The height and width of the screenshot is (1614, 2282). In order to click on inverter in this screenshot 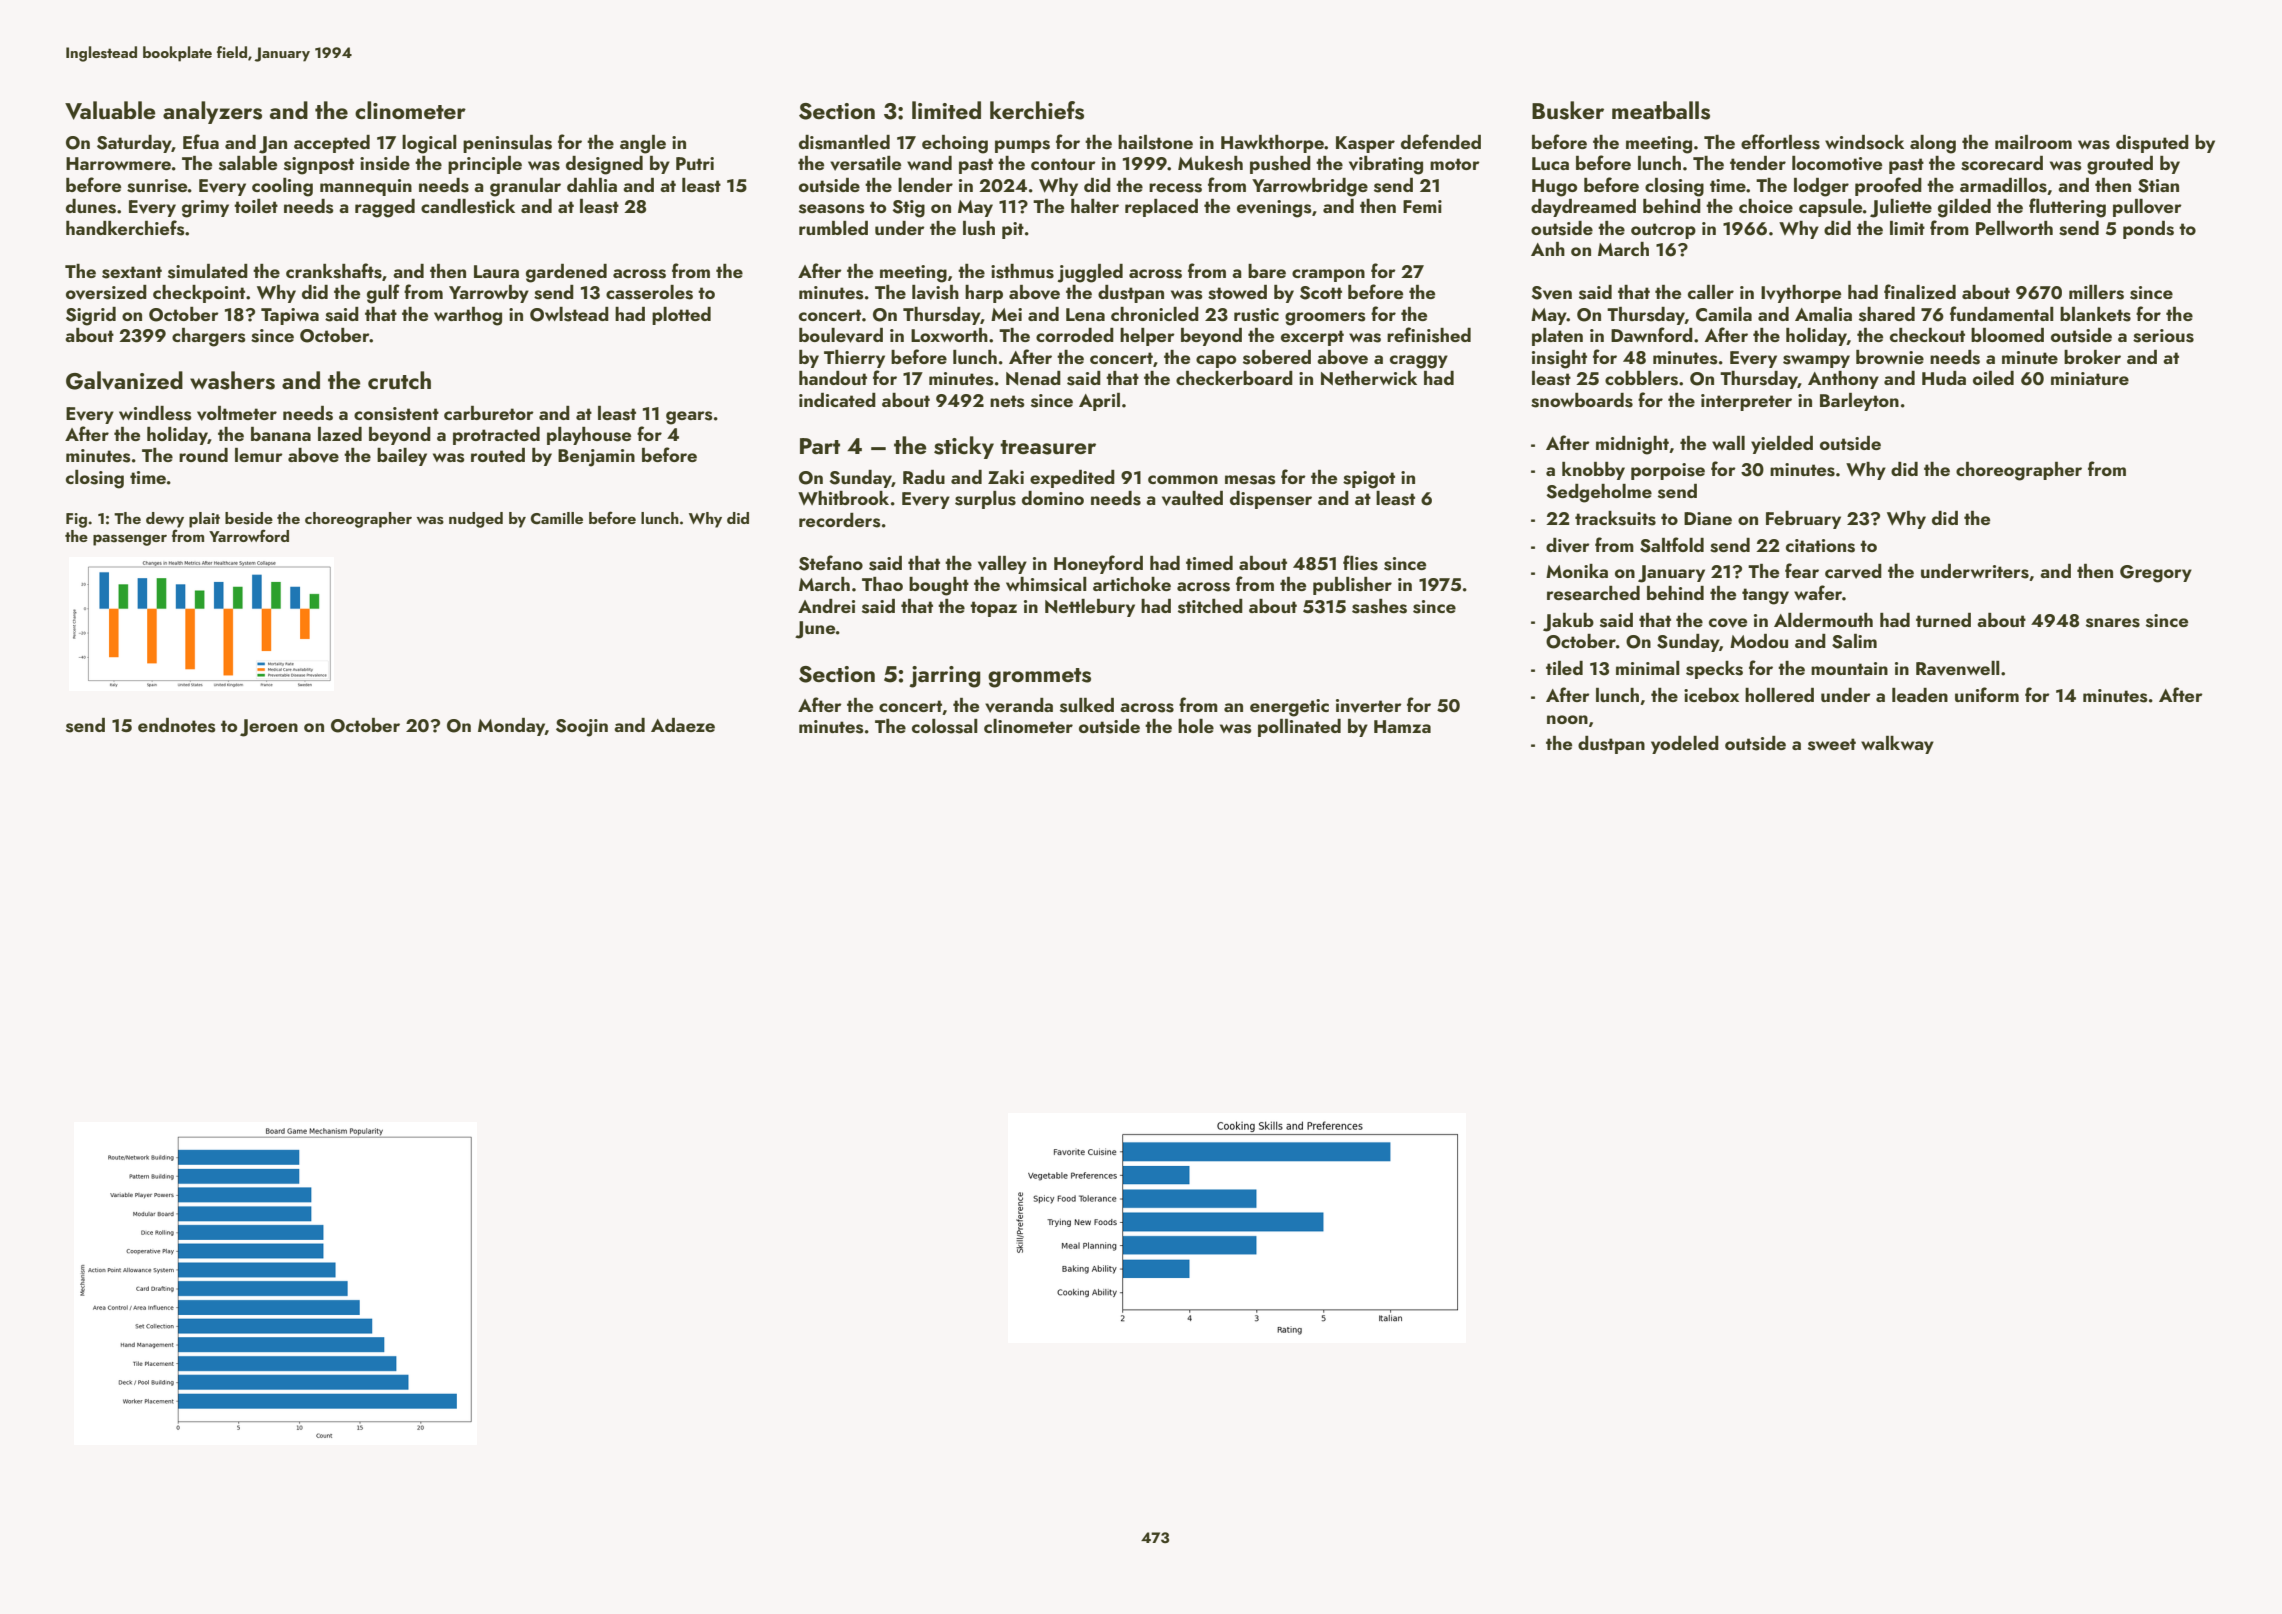, I will do `click(1369, 706)`.
